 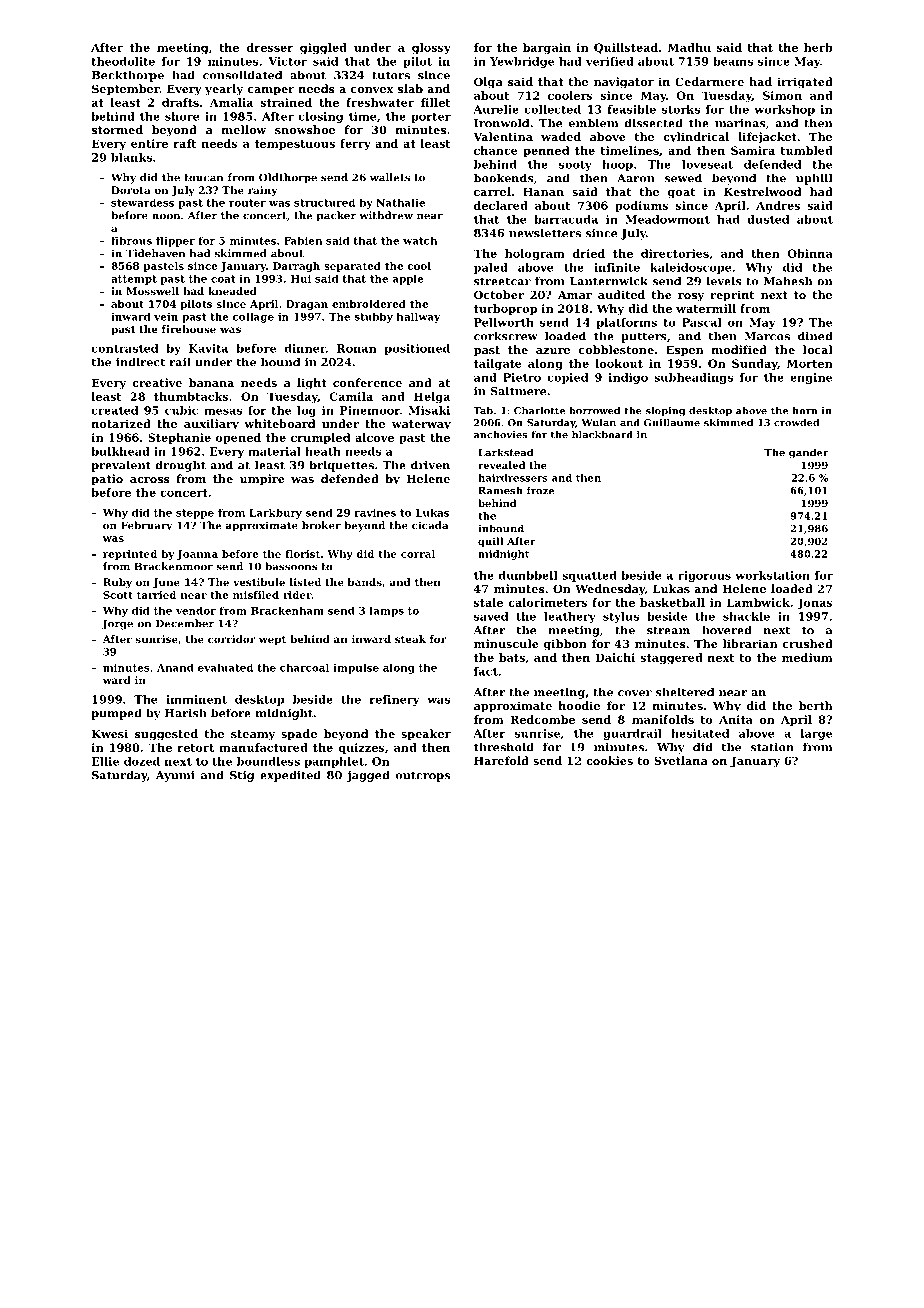 What do you see at coordinates (223, 279) in the page?
I see `coat` at bounding box center [223, 279].
